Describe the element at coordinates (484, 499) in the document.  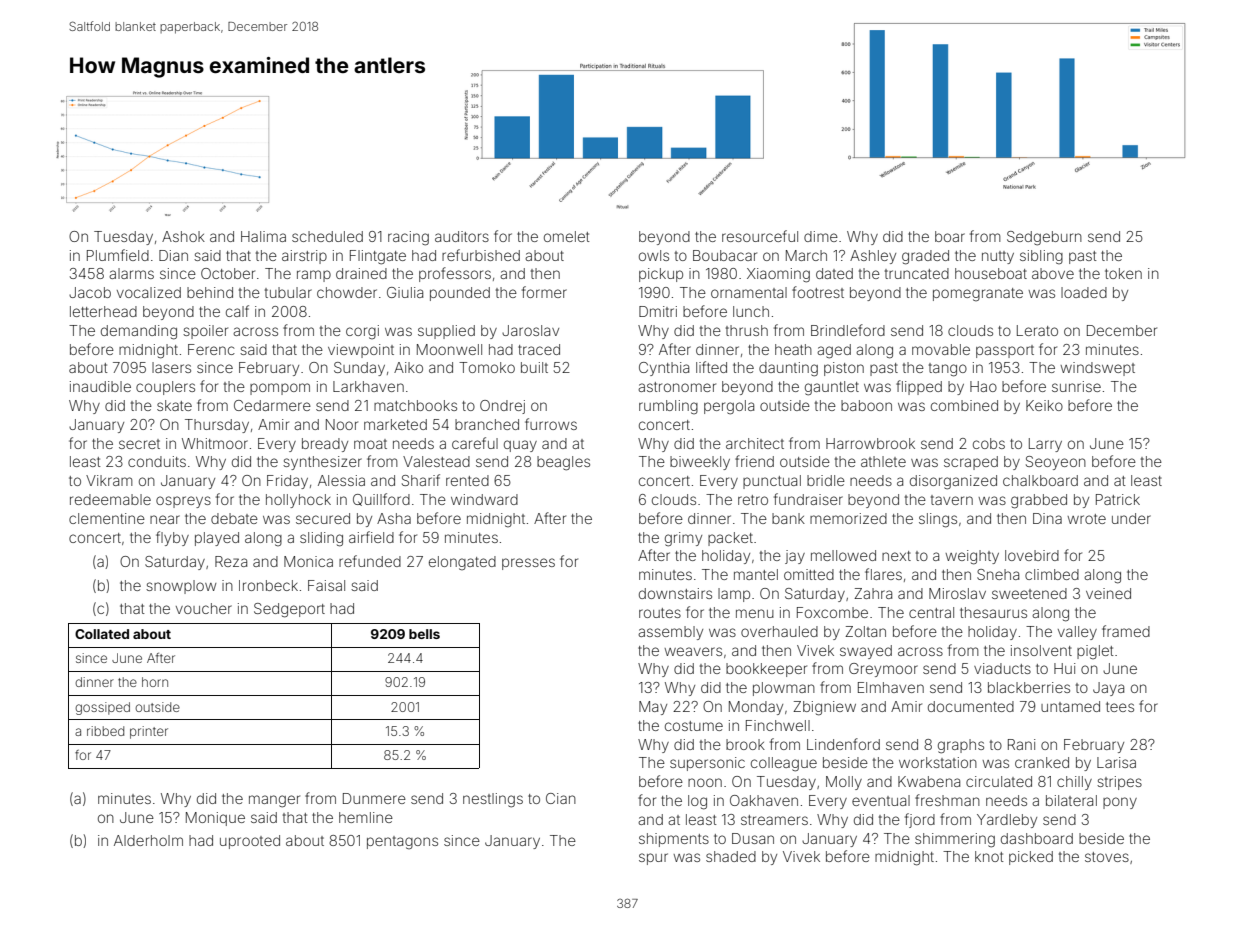
I see `windward` at that location.
